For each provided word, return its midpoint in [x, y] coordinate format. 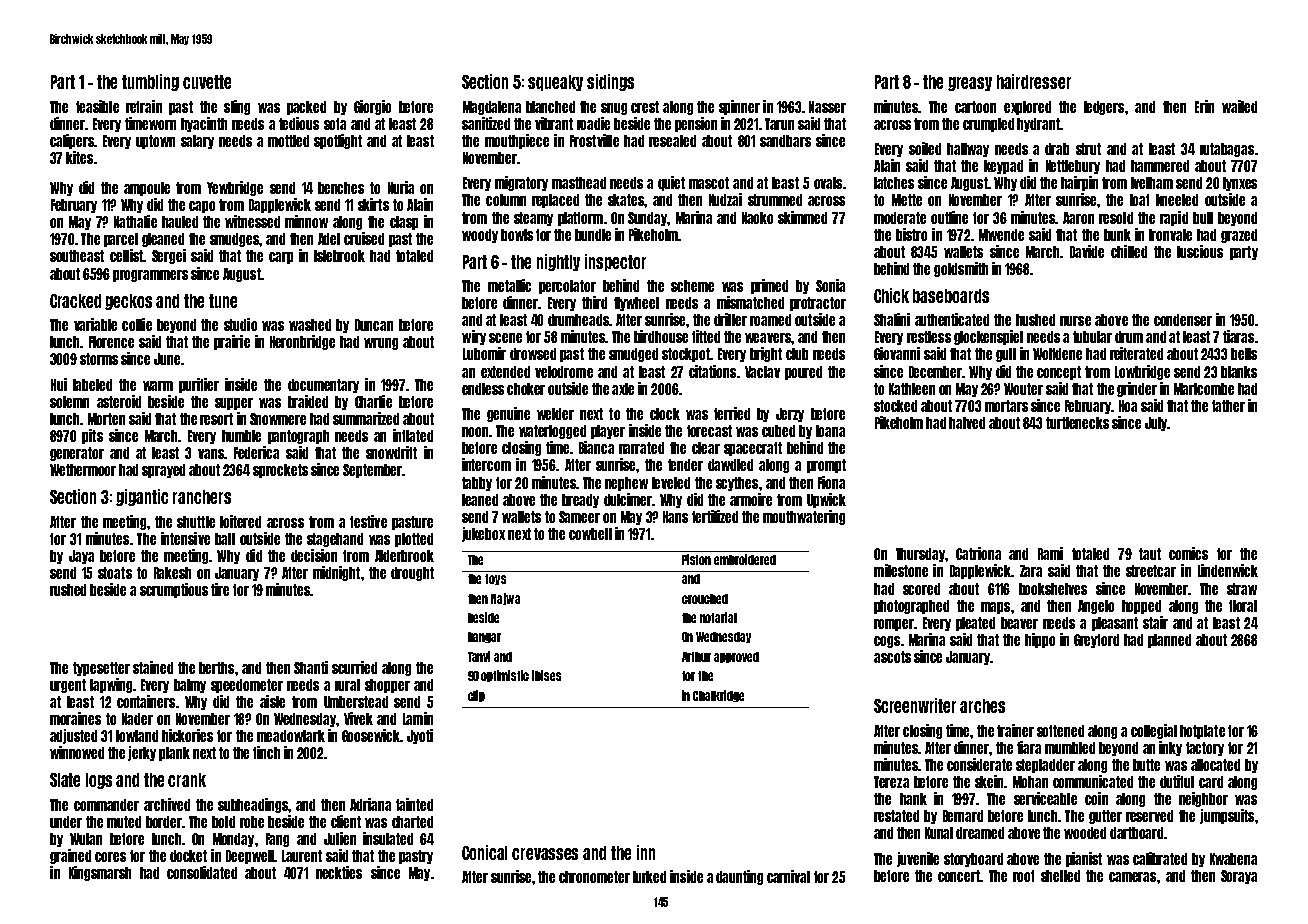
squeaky [555, 83]
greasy [970, 84]
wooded [1085, 833]
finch [266, 752]
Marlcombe [1204, 389]
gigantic [142, 497]
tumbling [150, 82]
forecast [709, 431]
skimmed [802, 217]
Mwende [1001, 235]
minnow [306, 221]
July [1156, 424]
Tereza [891, 782]
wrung [381, 344]
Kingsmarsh [100, 873]
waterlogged [552, 432]
